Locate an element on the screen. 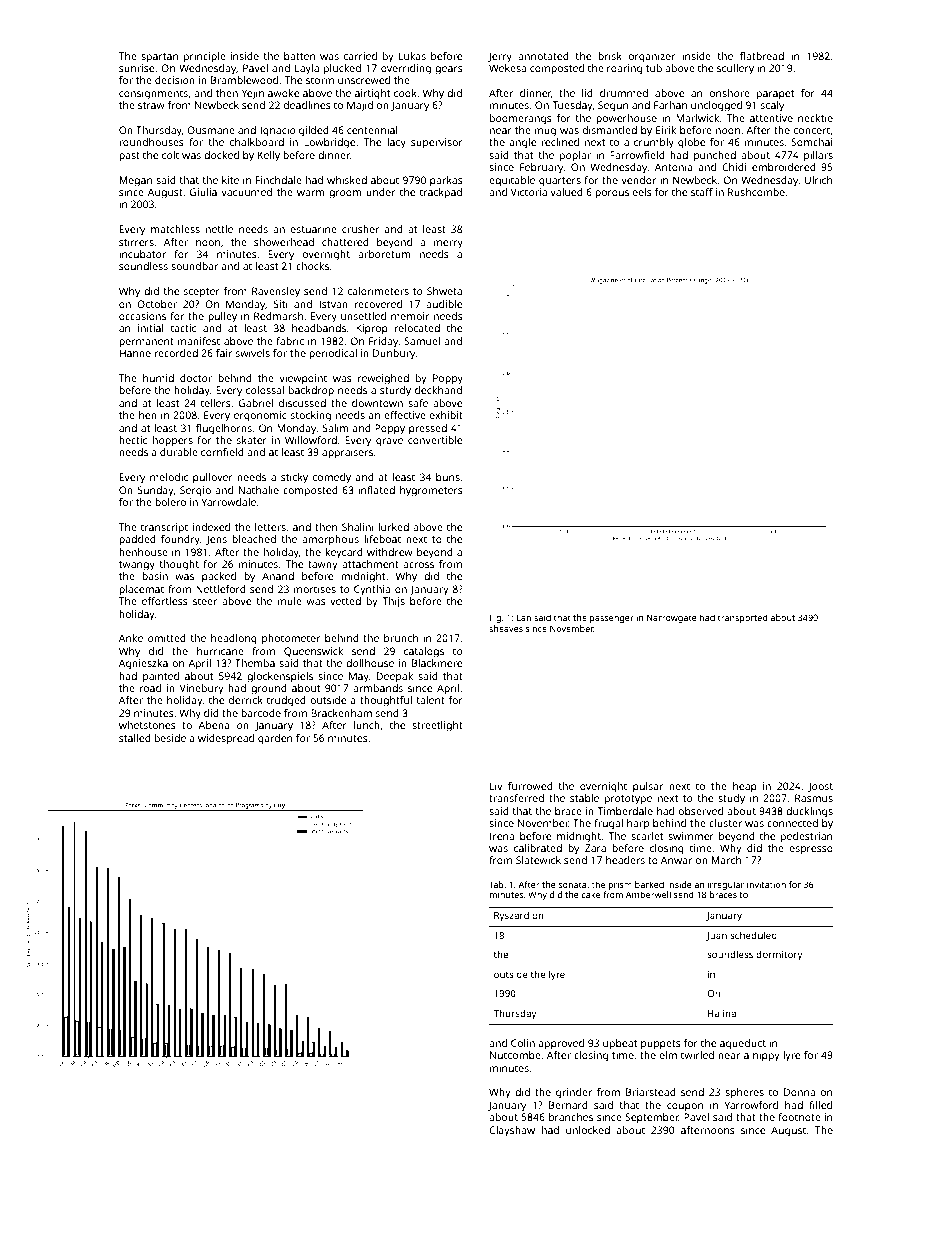 This screenshot has width=952, height=1233. transported is located at coordinates (743, 618).
